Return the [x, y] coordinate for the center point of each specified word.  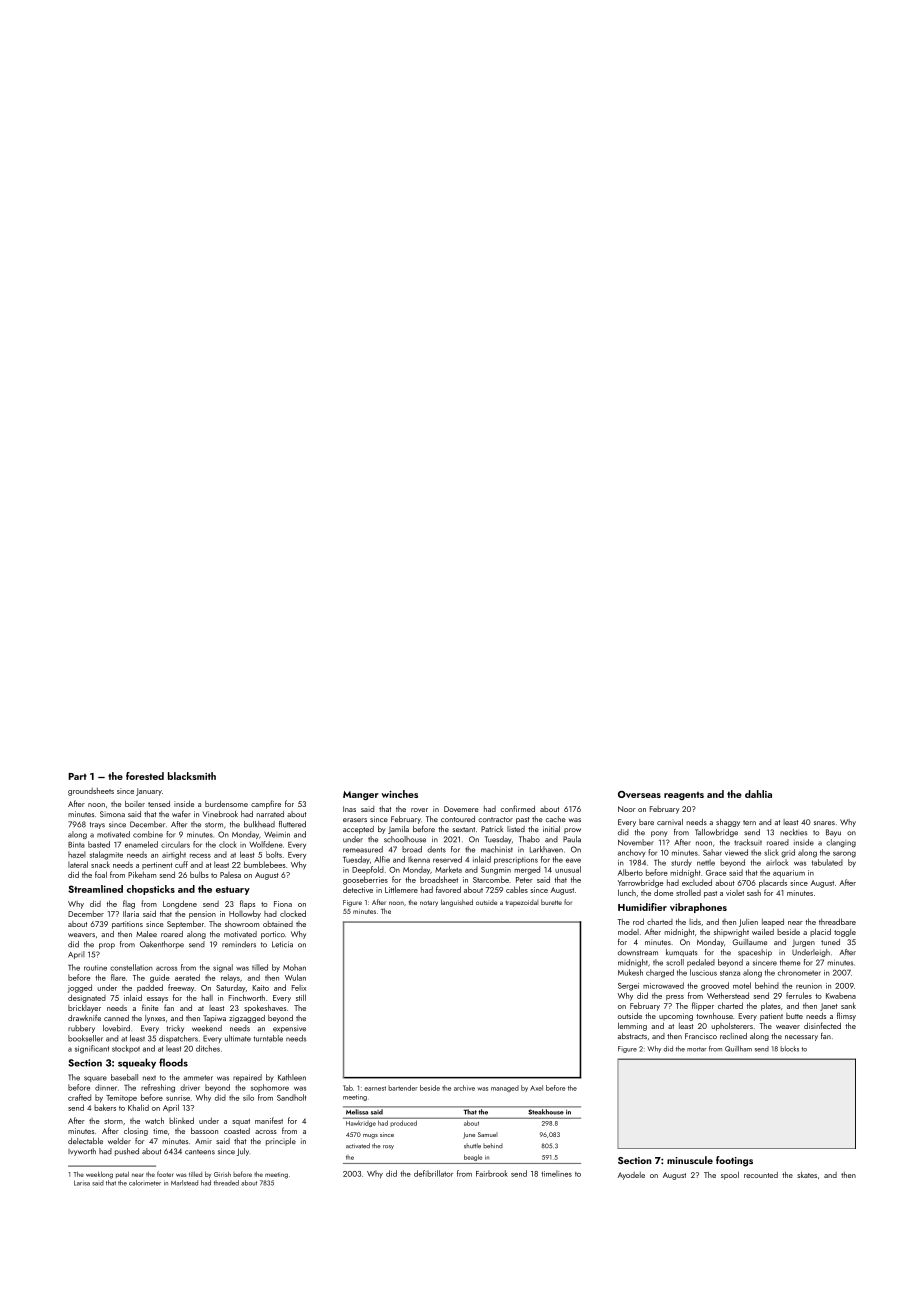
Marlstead [184, 1183]
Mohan [294, 967]
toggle [845, 933]
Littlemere [401, 889]
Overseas [639, 794]
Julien [748, 922]
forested [145, 776]
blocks [789, 1049]
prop [107, 946]
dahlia [758, 794]
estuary [233, 890]
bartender [402, 1088]
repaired [247, 1078]
